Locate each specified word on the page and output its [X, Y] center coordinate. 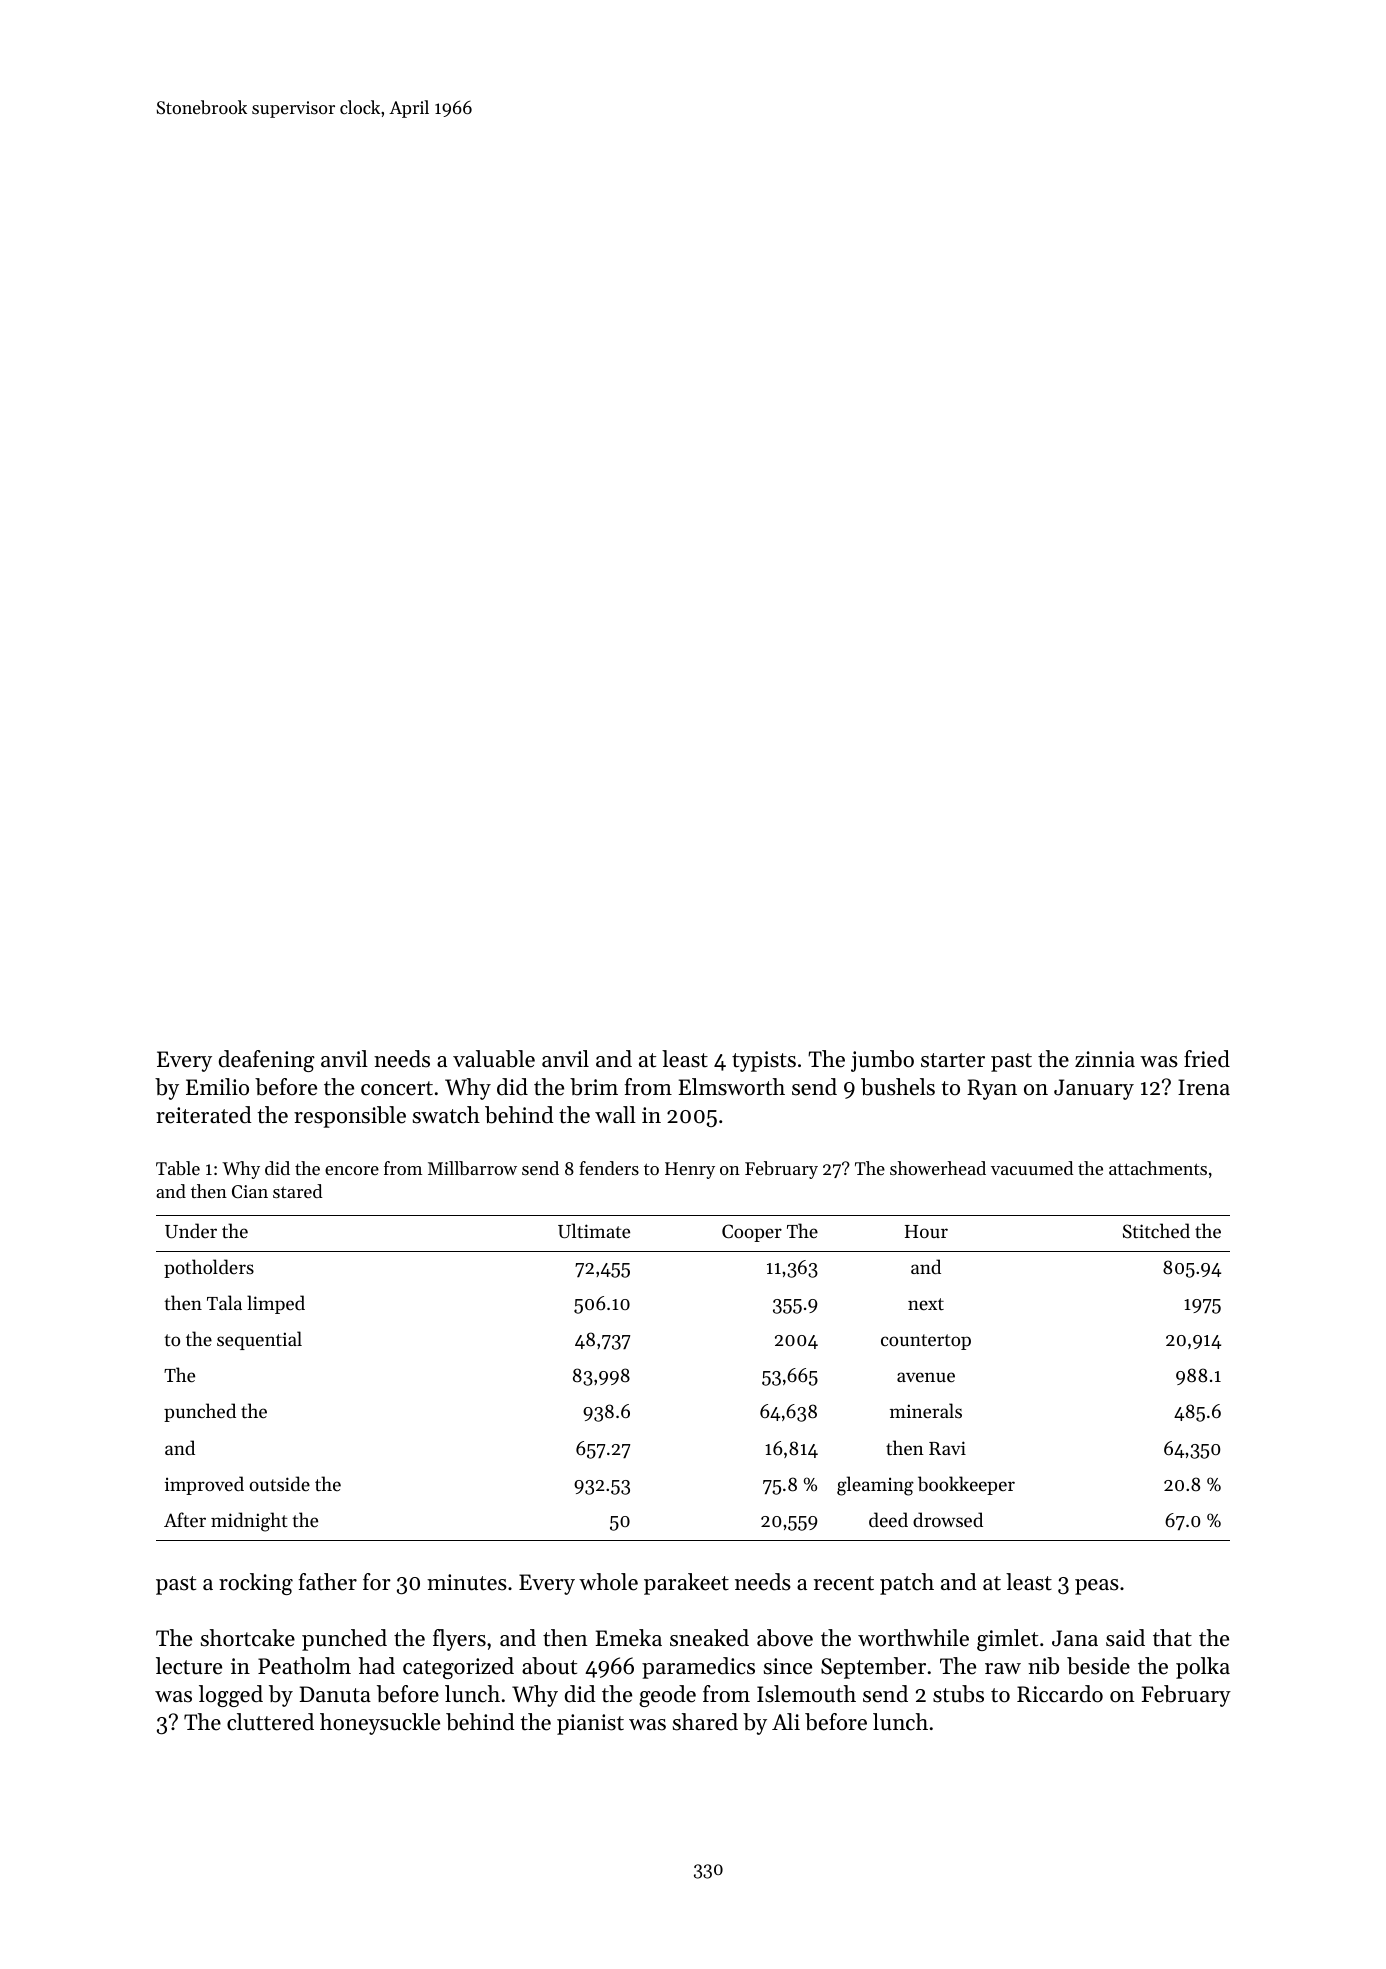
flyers [459, 1640]
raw [1003, 1668]
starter [953, 1060]
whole [608, 1582]
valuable [494, 1059]
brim [594, 1087]
